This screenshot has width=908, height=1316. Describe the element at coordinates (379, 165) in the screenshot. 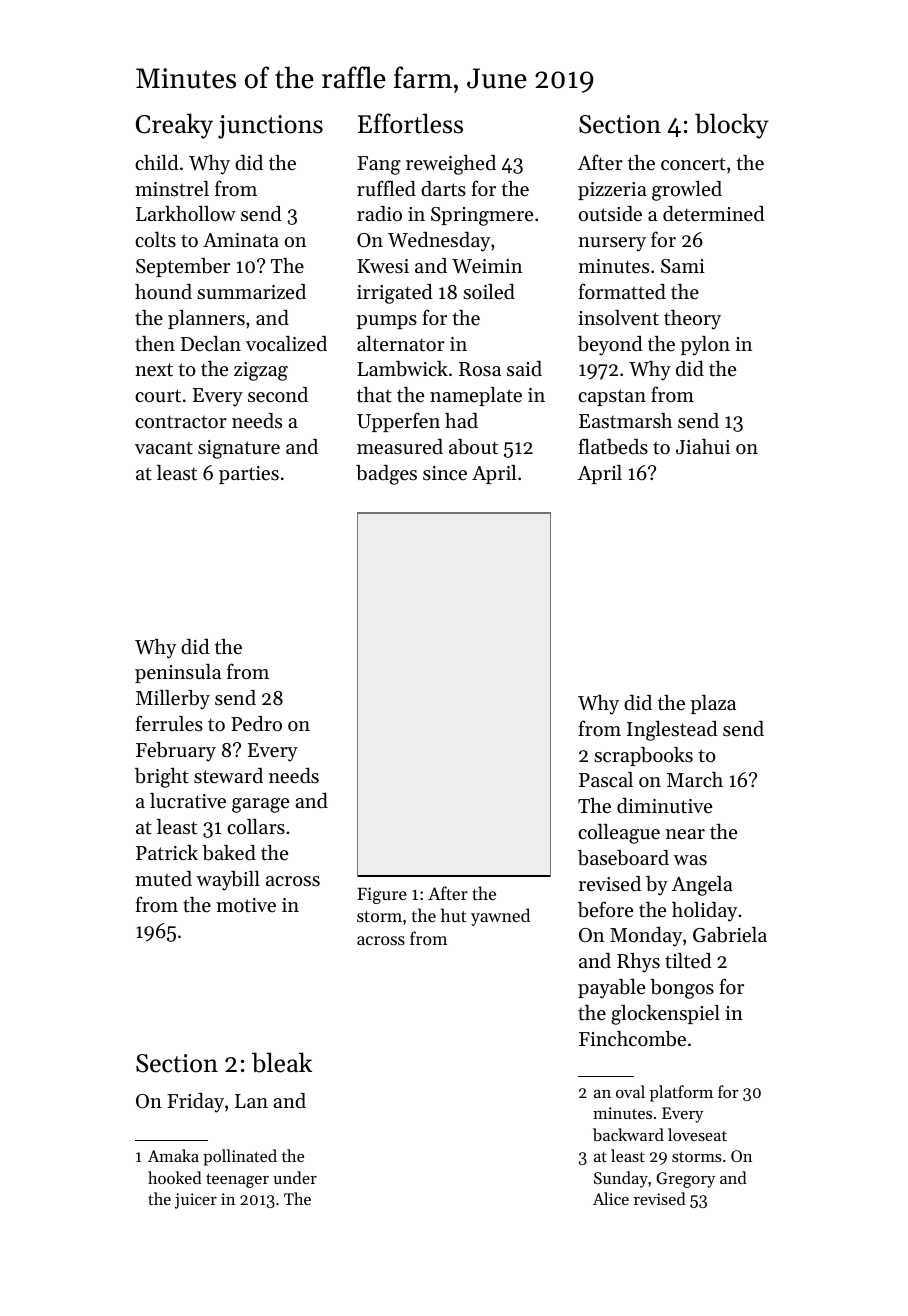

I see `Fang` at that location.
